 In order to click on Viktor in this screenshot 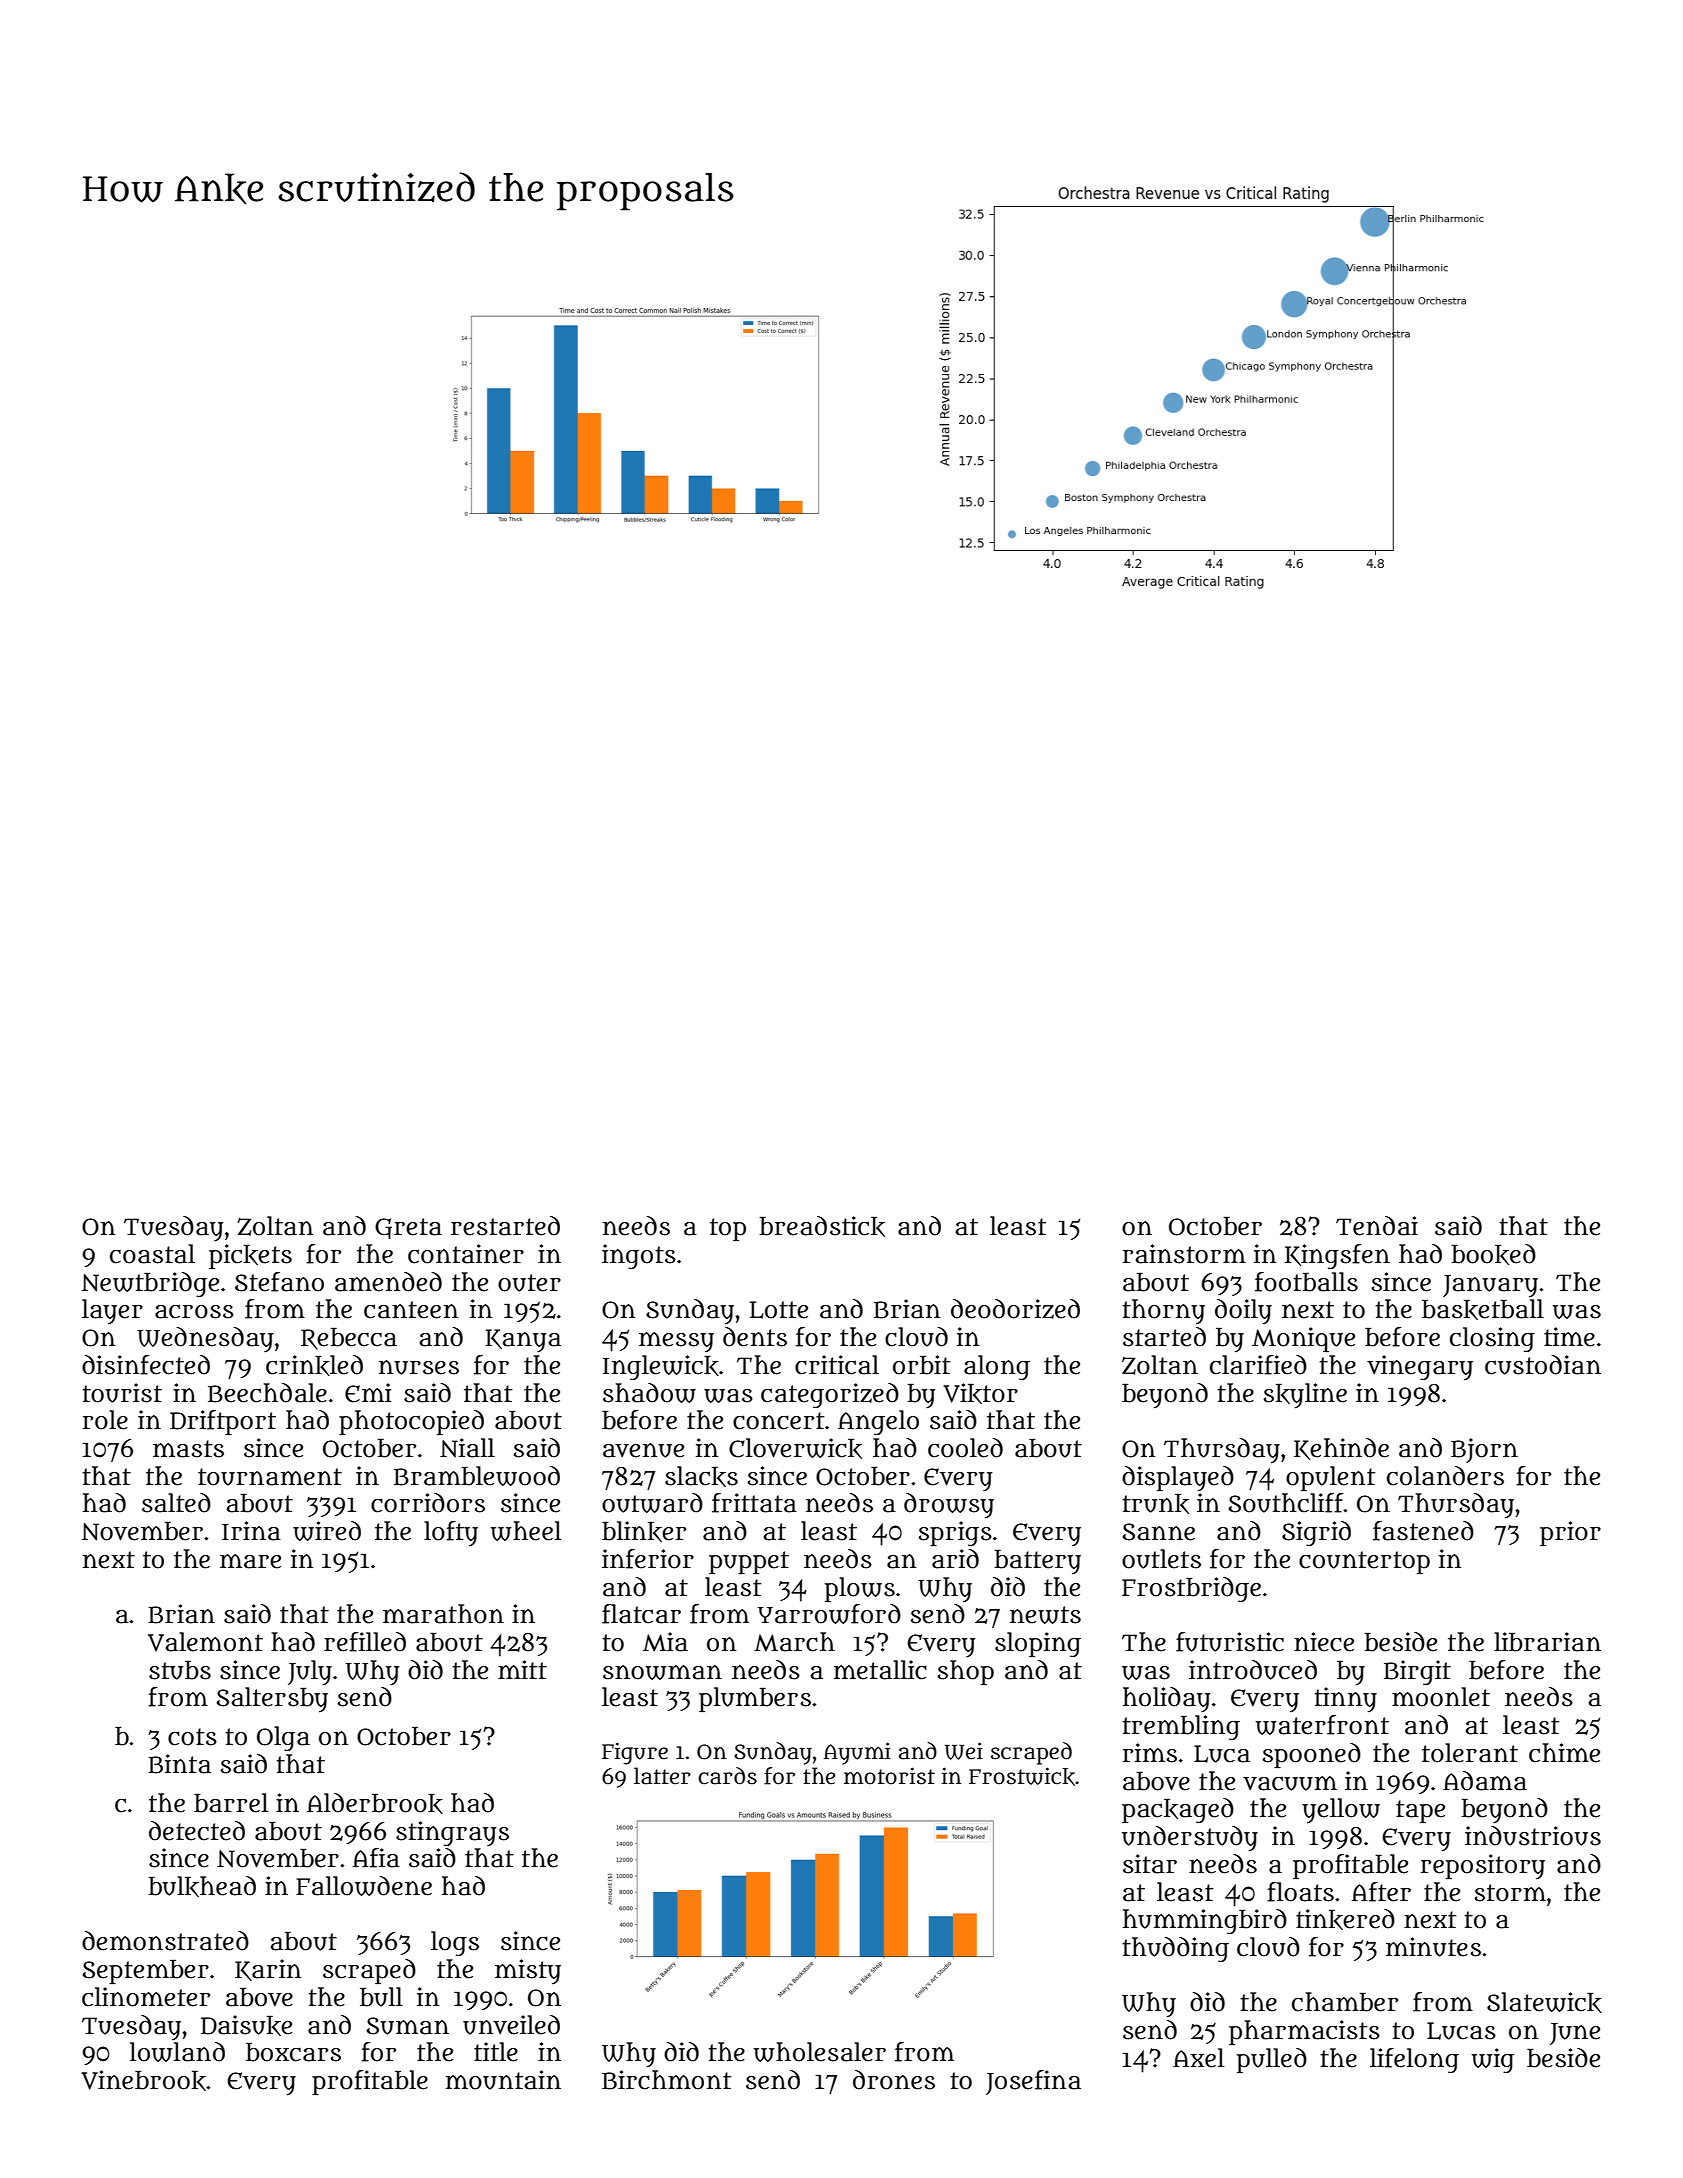, I will do `click(980, 1393)`.
